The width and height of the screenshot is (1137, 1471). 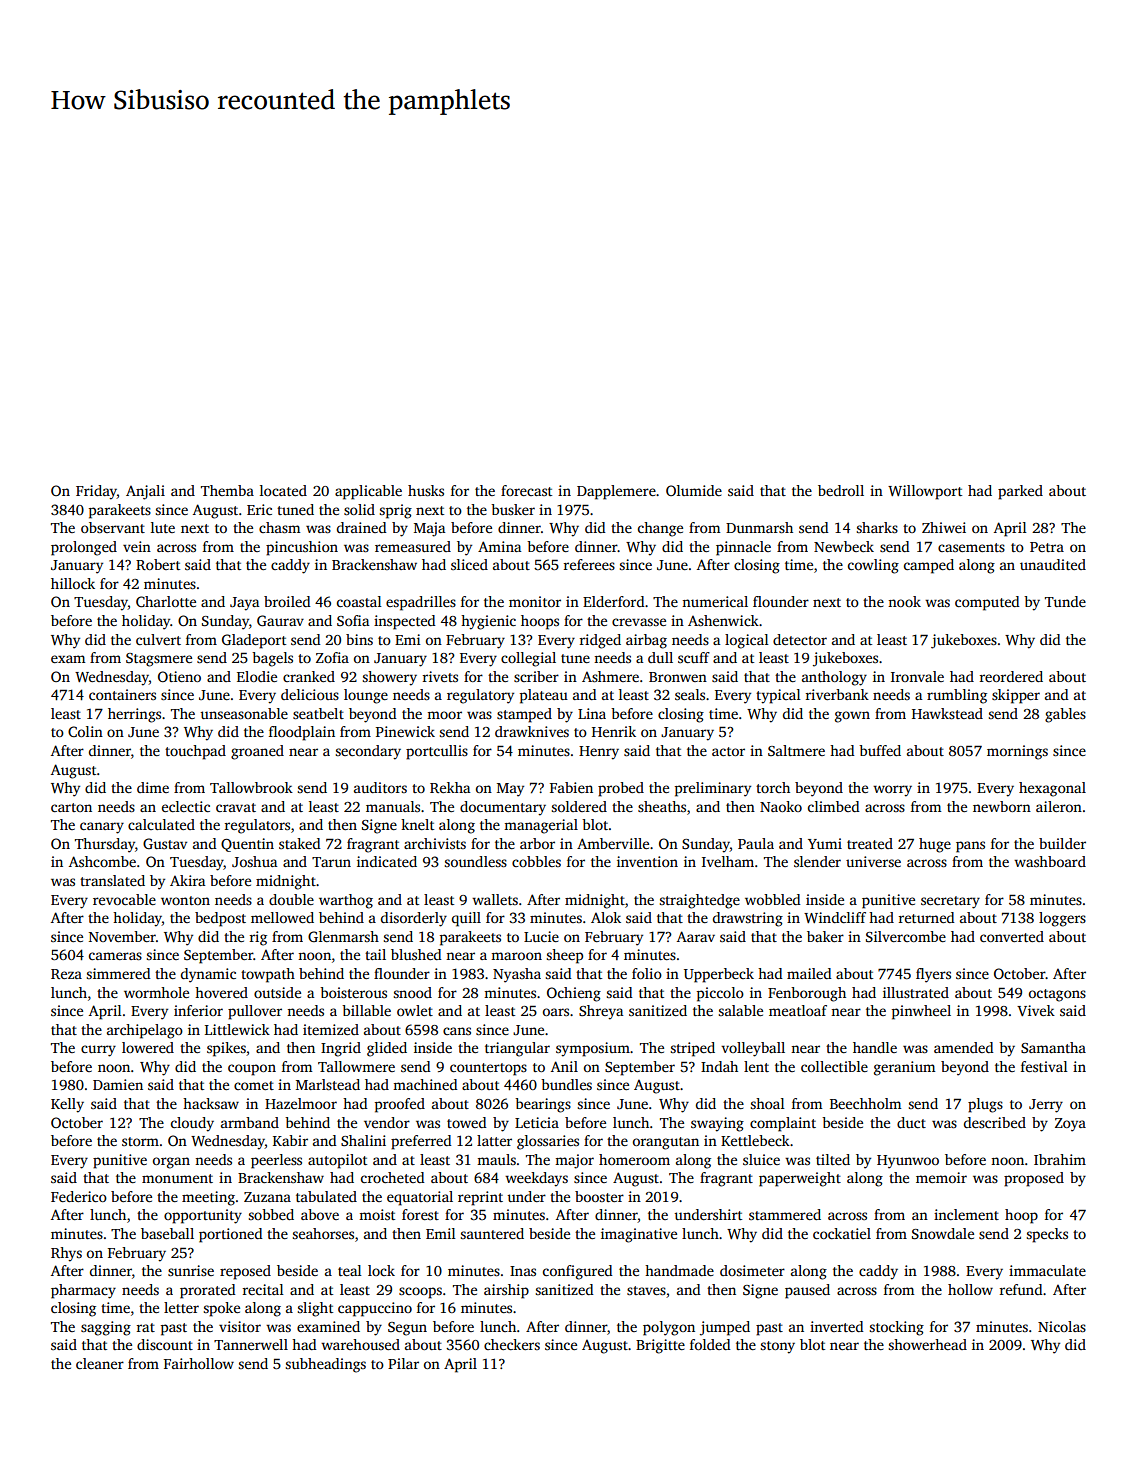 I want to click on Joshua, so click(x=254, y=861).
